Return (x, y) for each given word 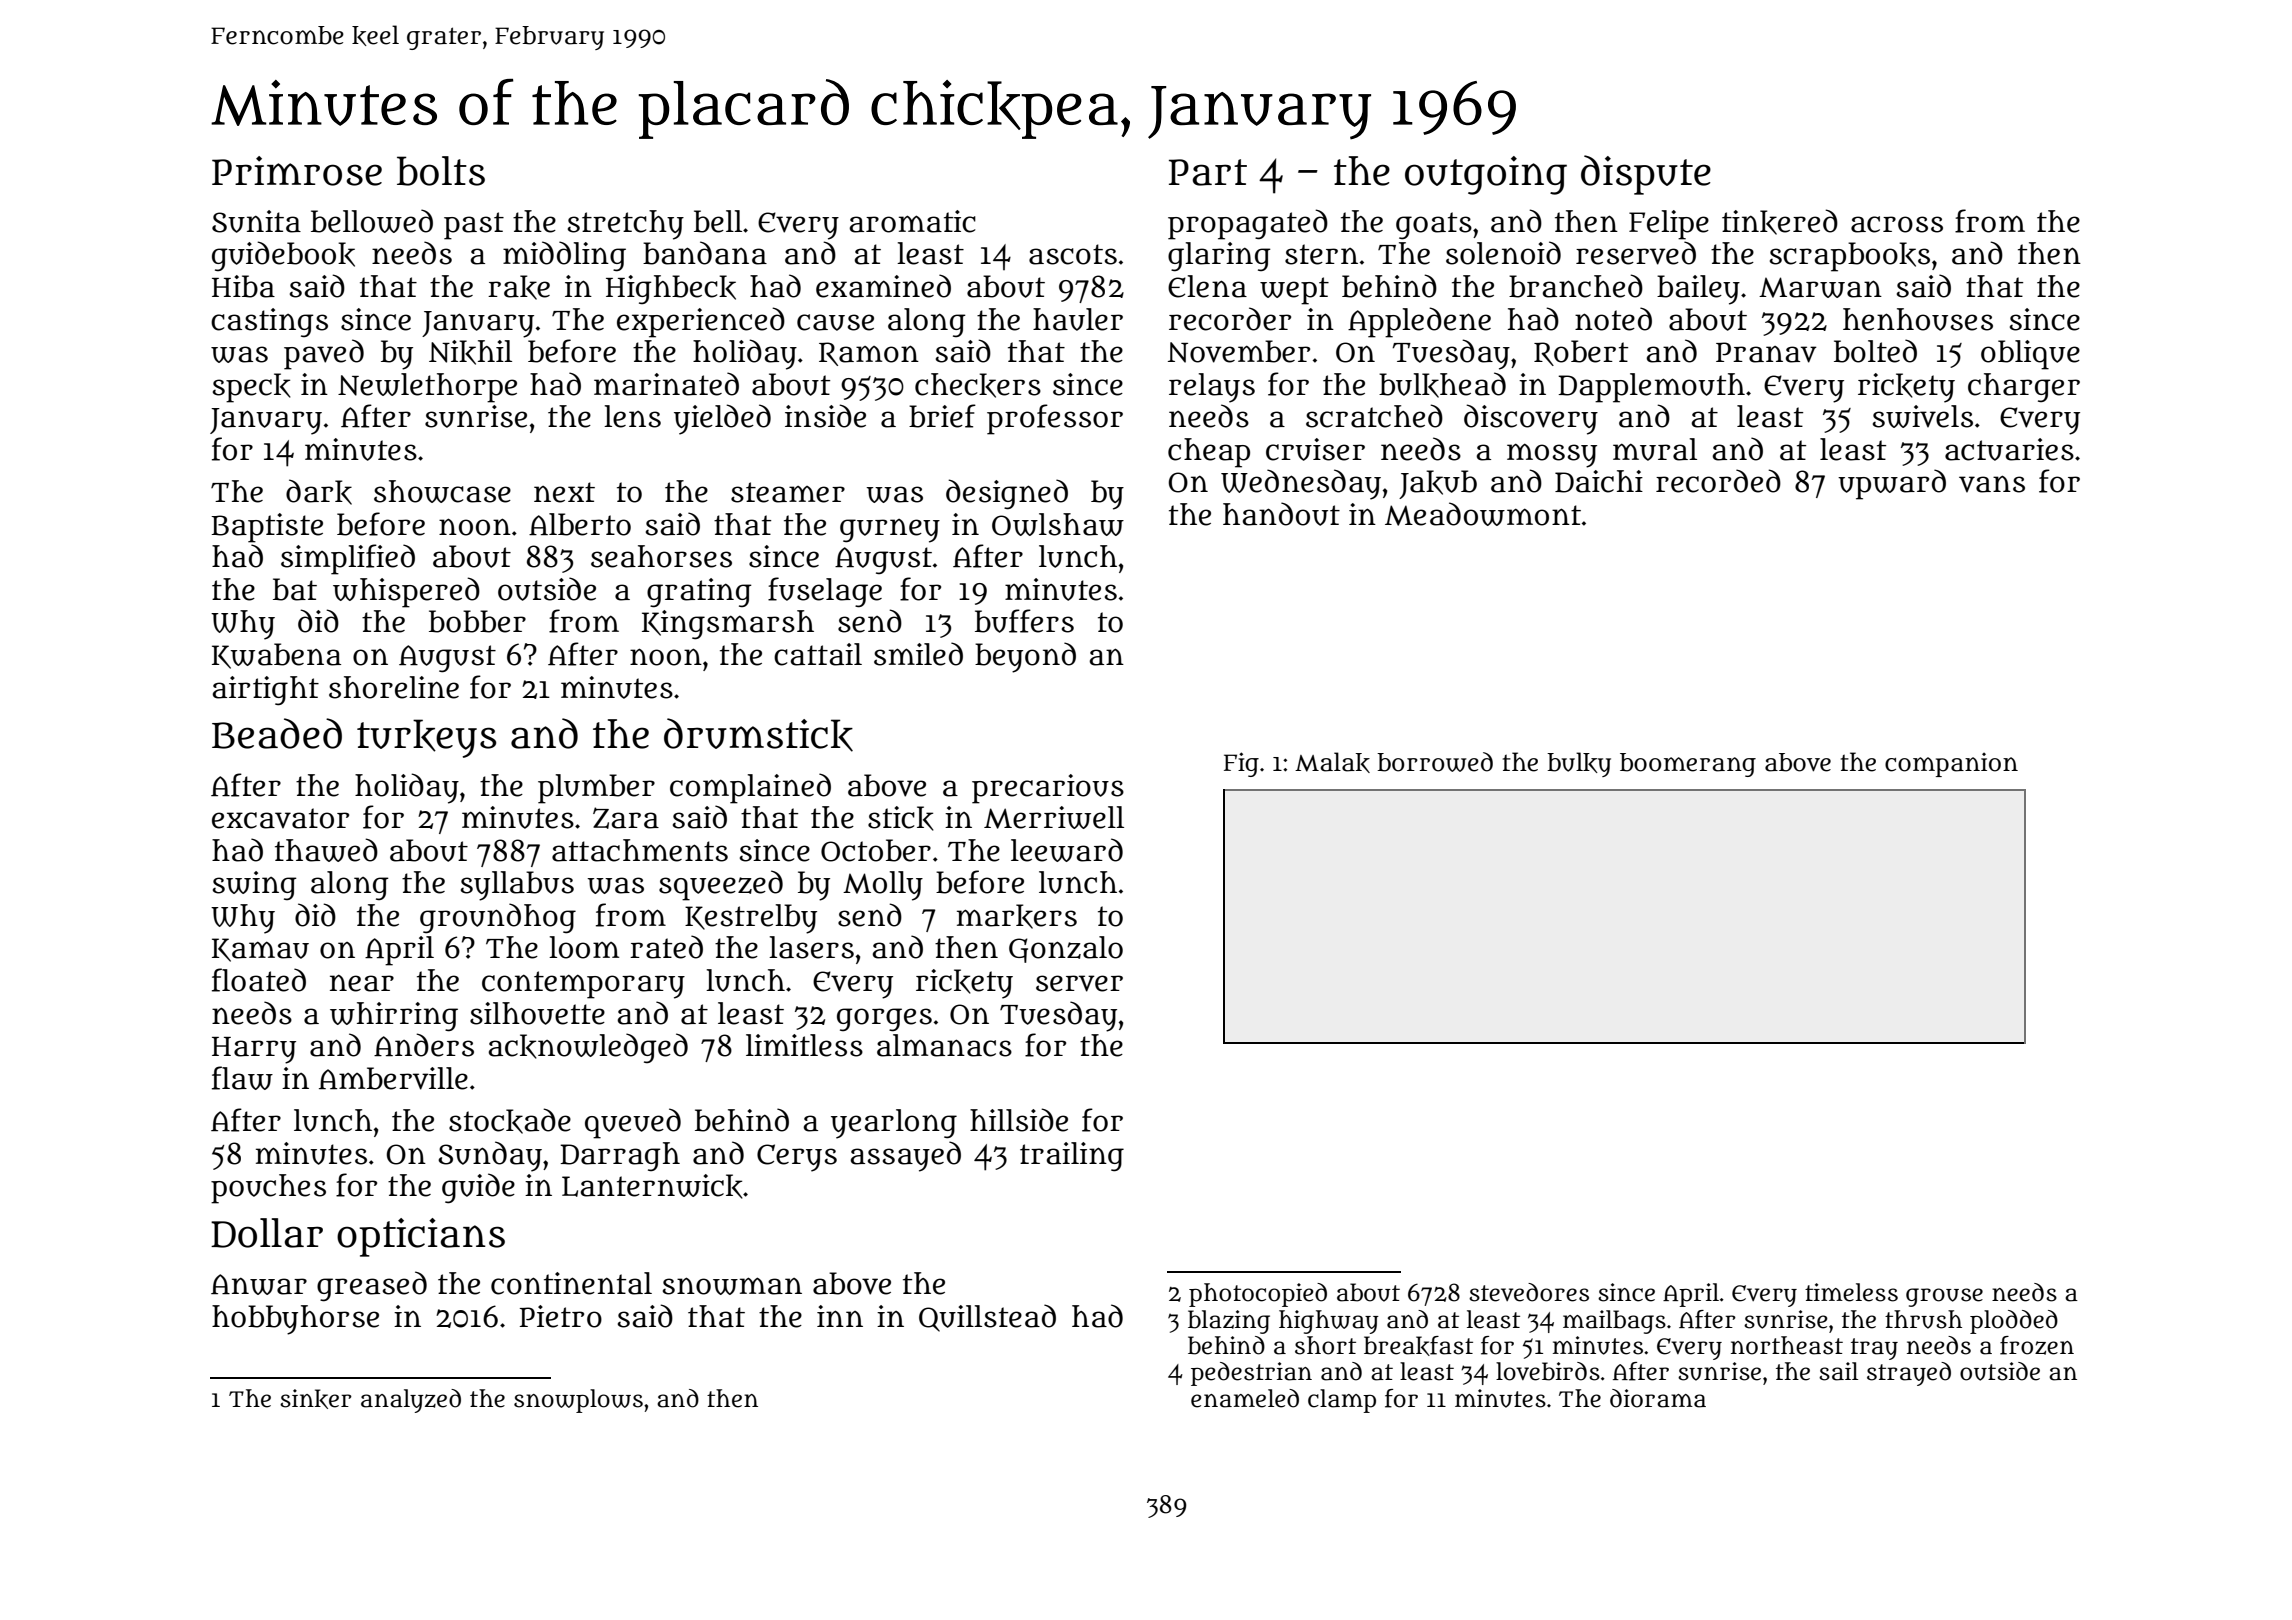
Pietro (561, 1316)
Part (1208, 172)
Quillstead (987, 1318)
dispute (1646, 175)
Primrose (297, 171)
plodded (2014, 1322)
